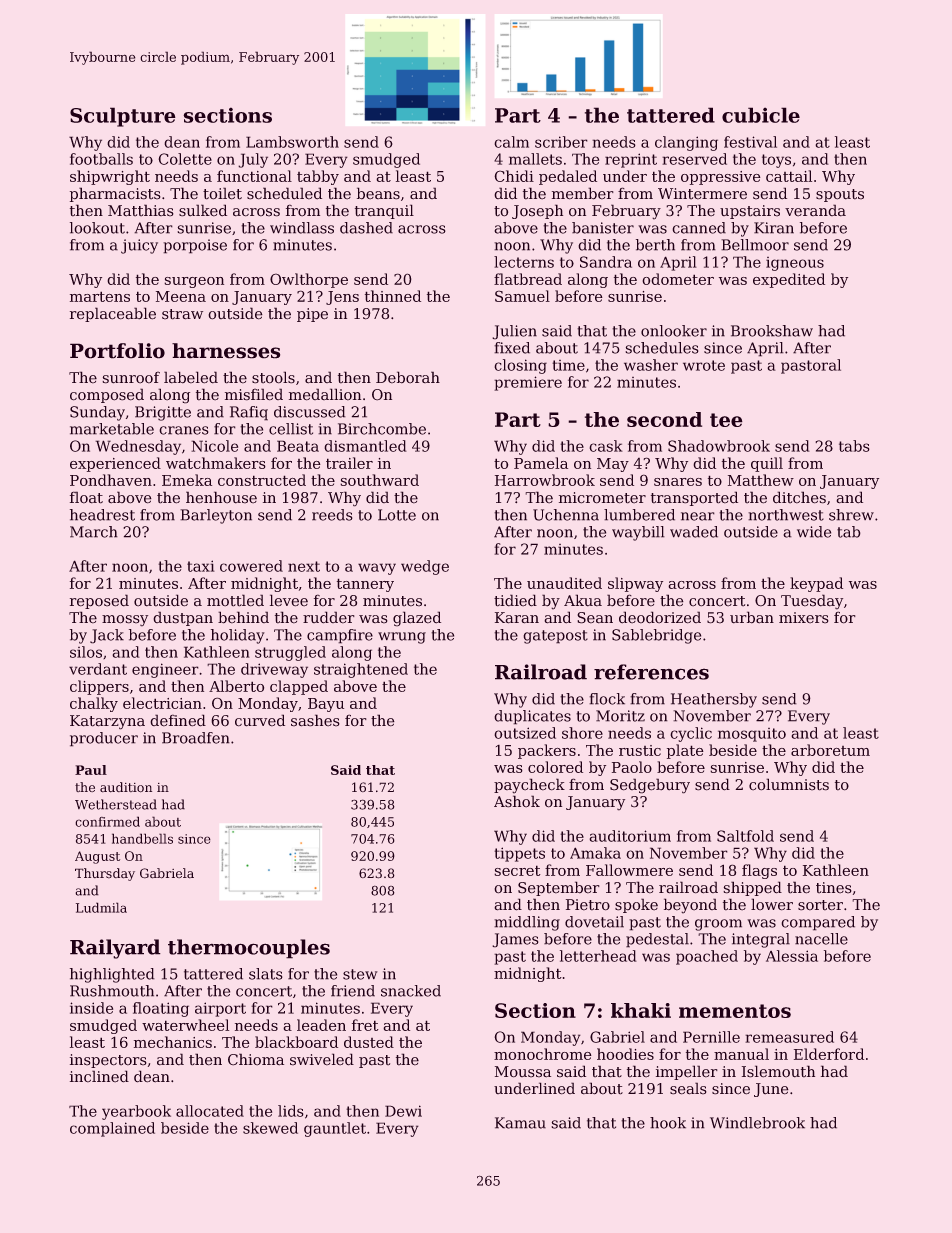 The height and width of the screenshot is (1233, 952). Describe the element at coordinates (830, 750) in the screenshot. I see `arboretum` at that location.
